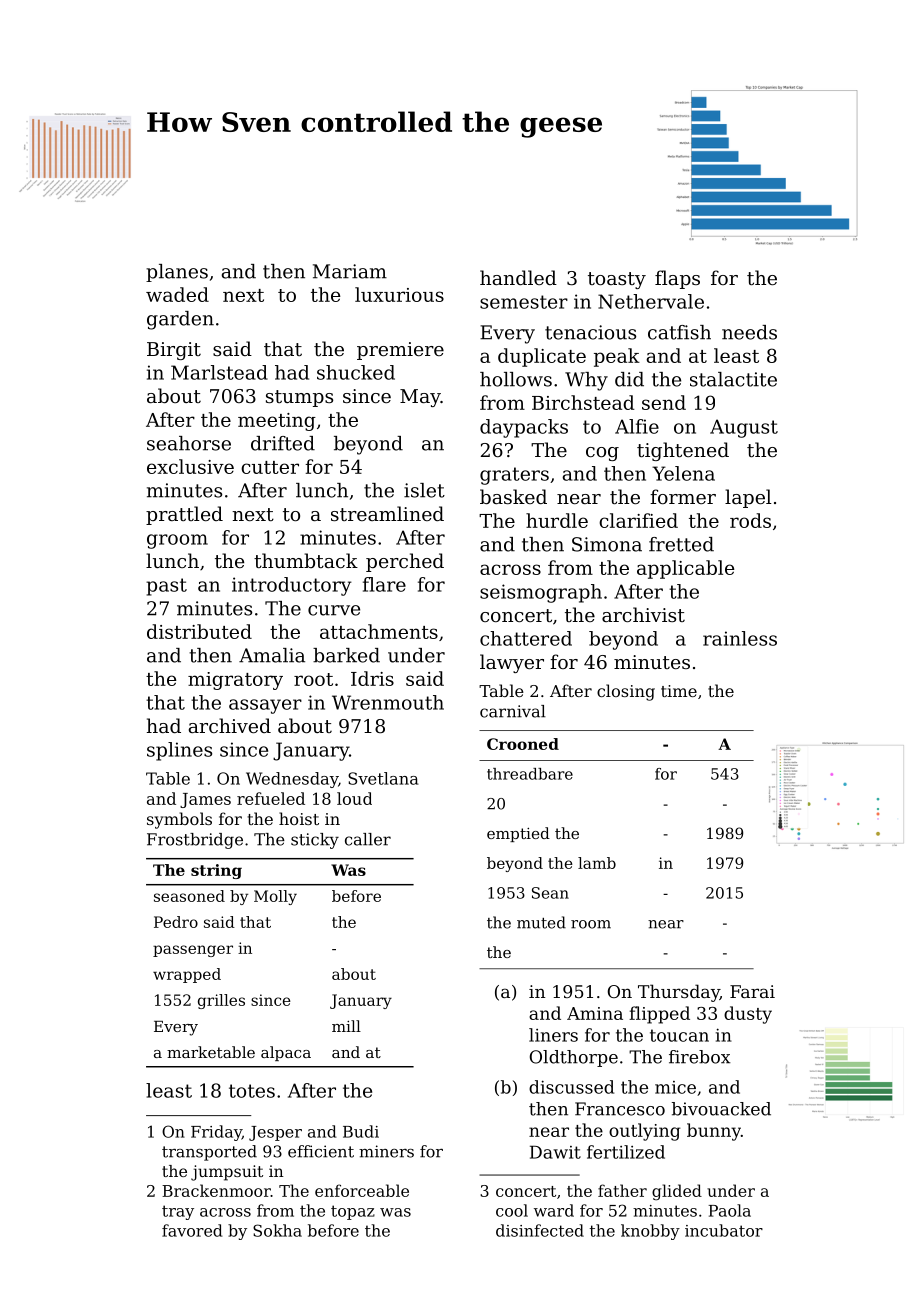 This screenshot has width=924, height=1314. Describe the element at coordinates (526, 638) in the screenshot. I see `chattered` at that location.
